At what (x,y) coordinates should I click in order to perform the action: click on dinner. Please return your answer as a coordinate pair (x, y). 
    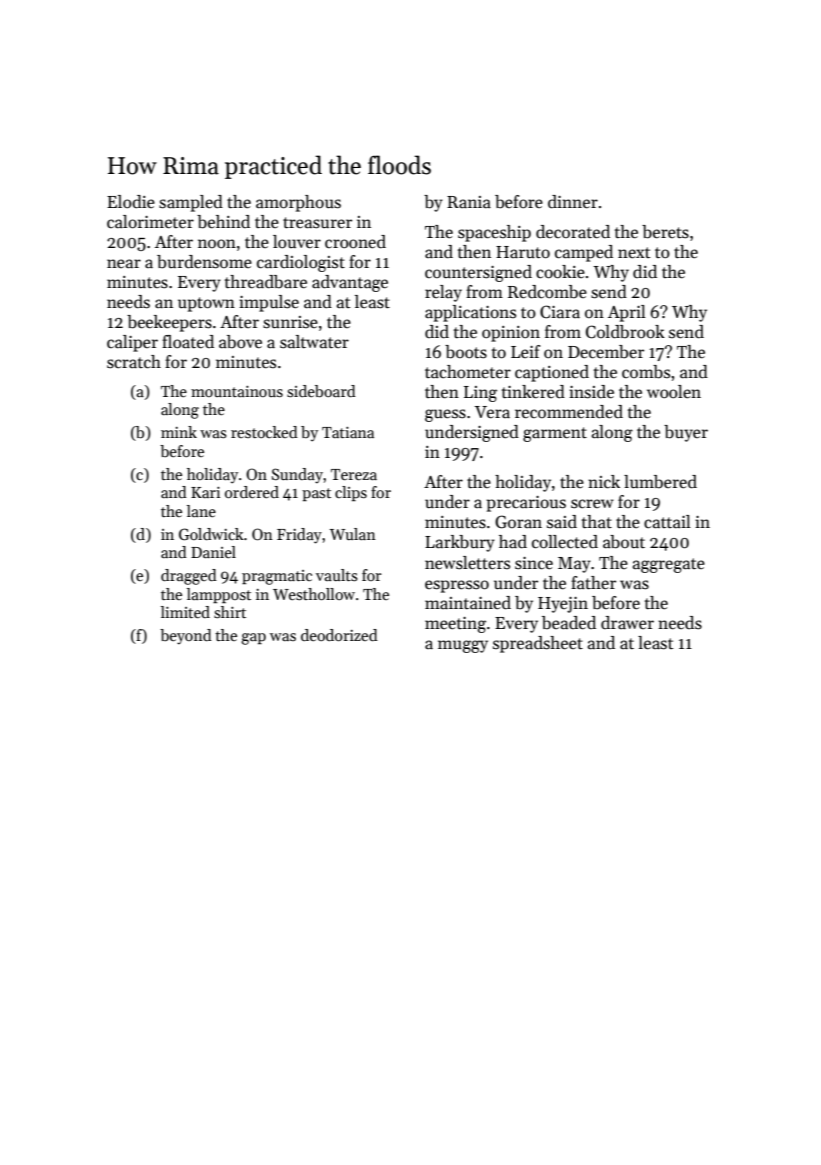
    Looking at the image, I should click on (573, 202).
